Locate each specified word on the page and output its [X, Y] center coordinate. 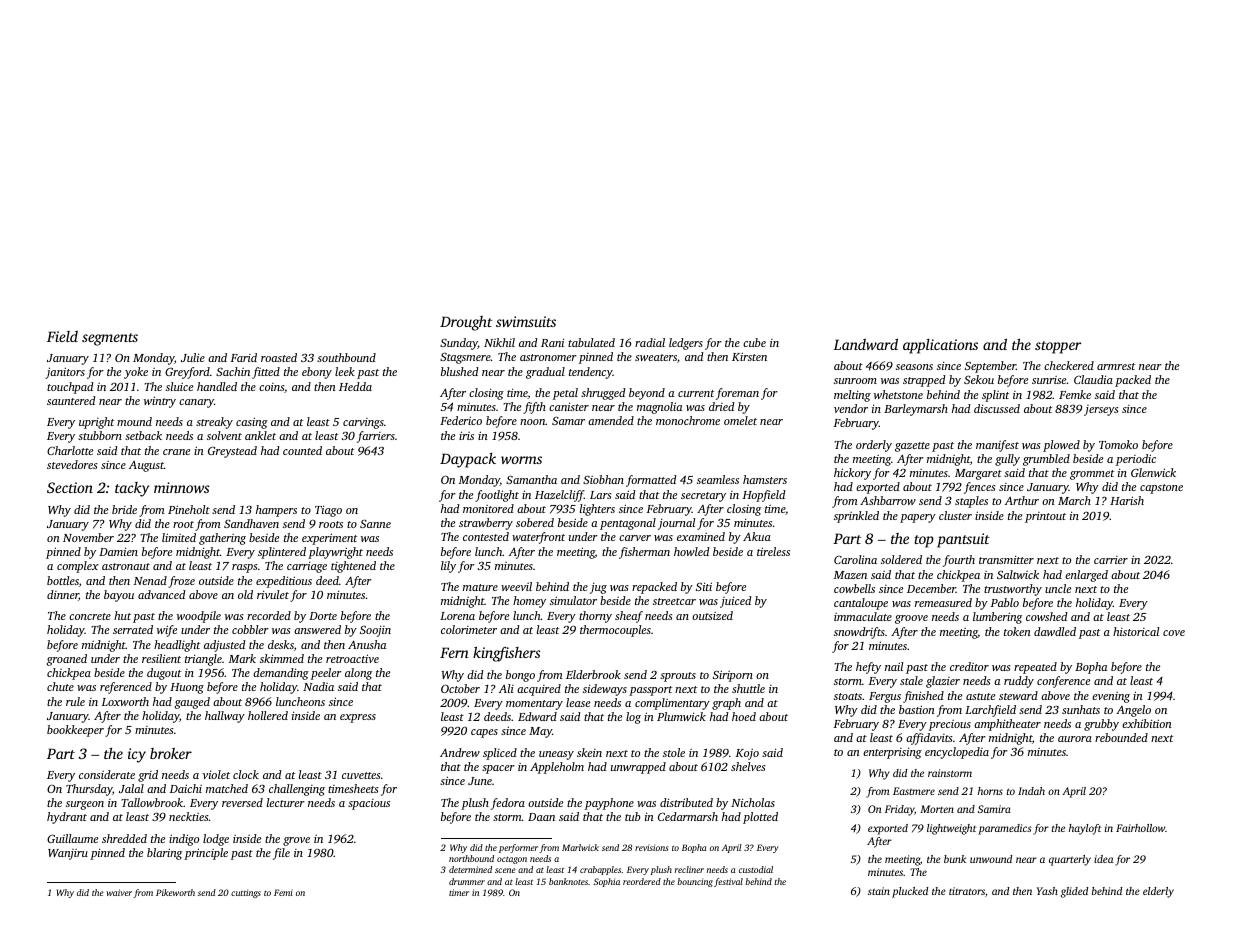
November [88, 537]
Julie [193, 357]
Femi [283, 892]
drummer [467, 881]
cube [754, 342]
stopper [1058, 347]
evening [1111, 697]
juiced [736, 602]
